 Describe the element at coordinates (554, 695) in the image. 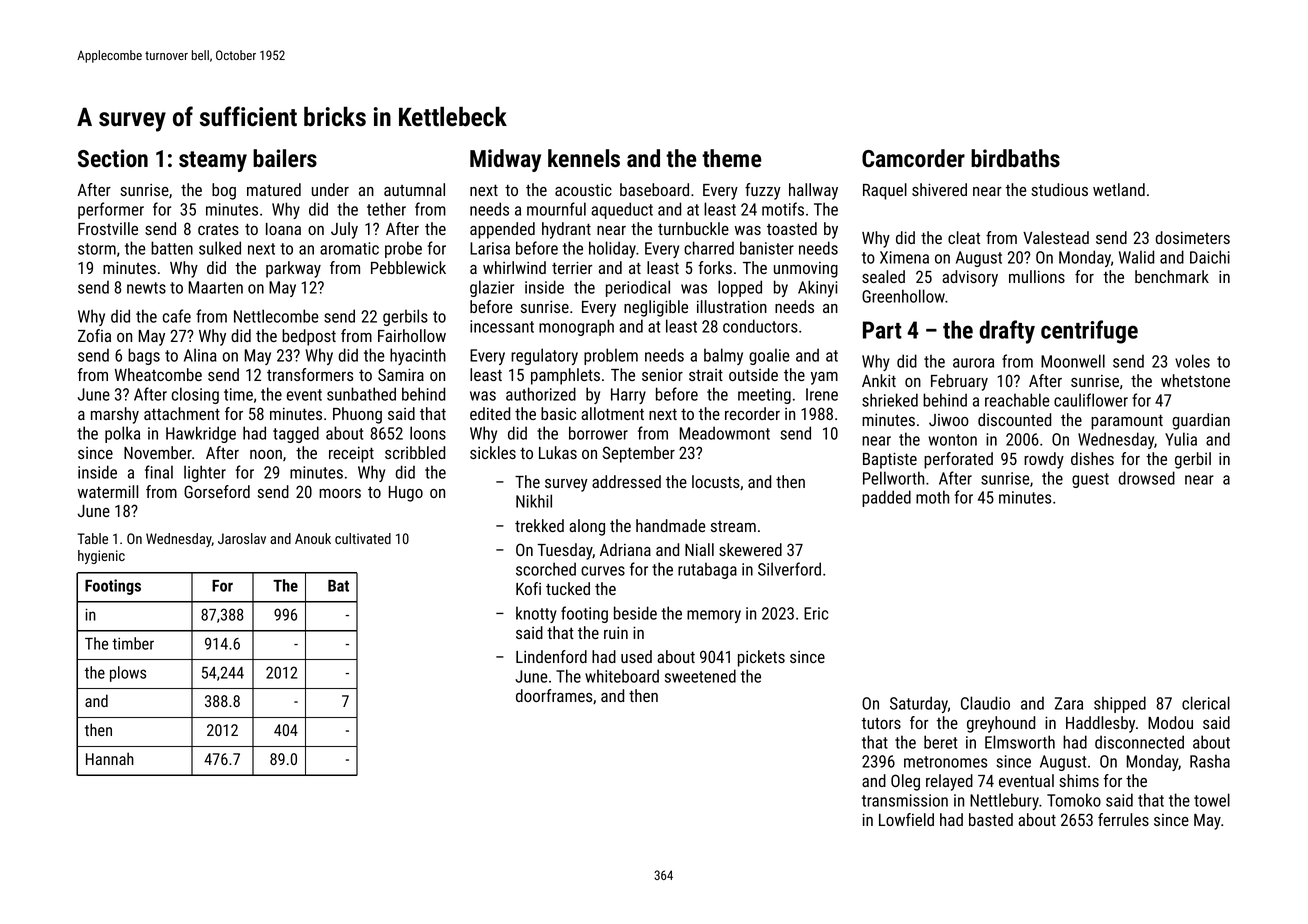

I see `doorframes` at that location.
